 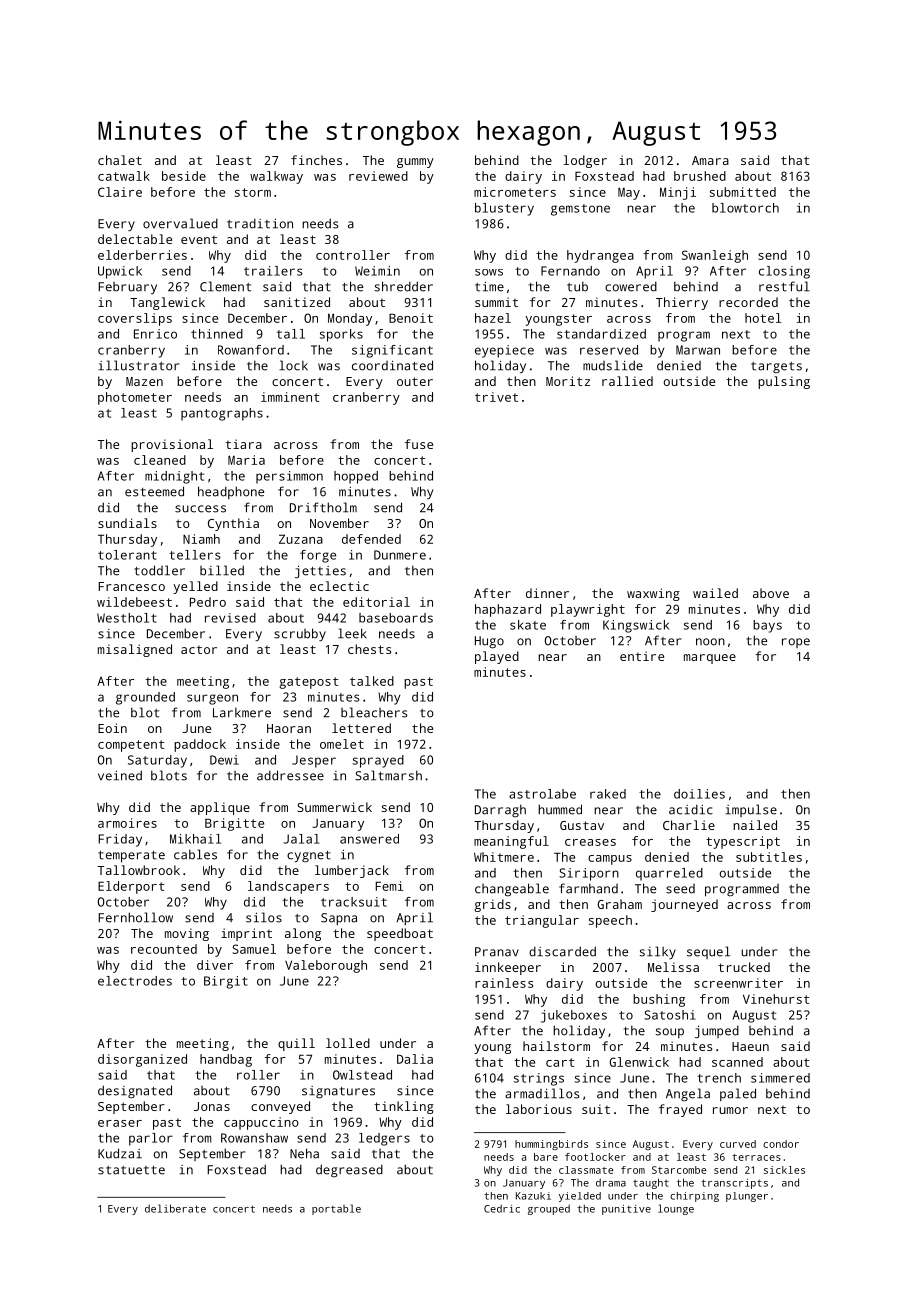 I want to click on rainless, so click(x=504, y=983).
